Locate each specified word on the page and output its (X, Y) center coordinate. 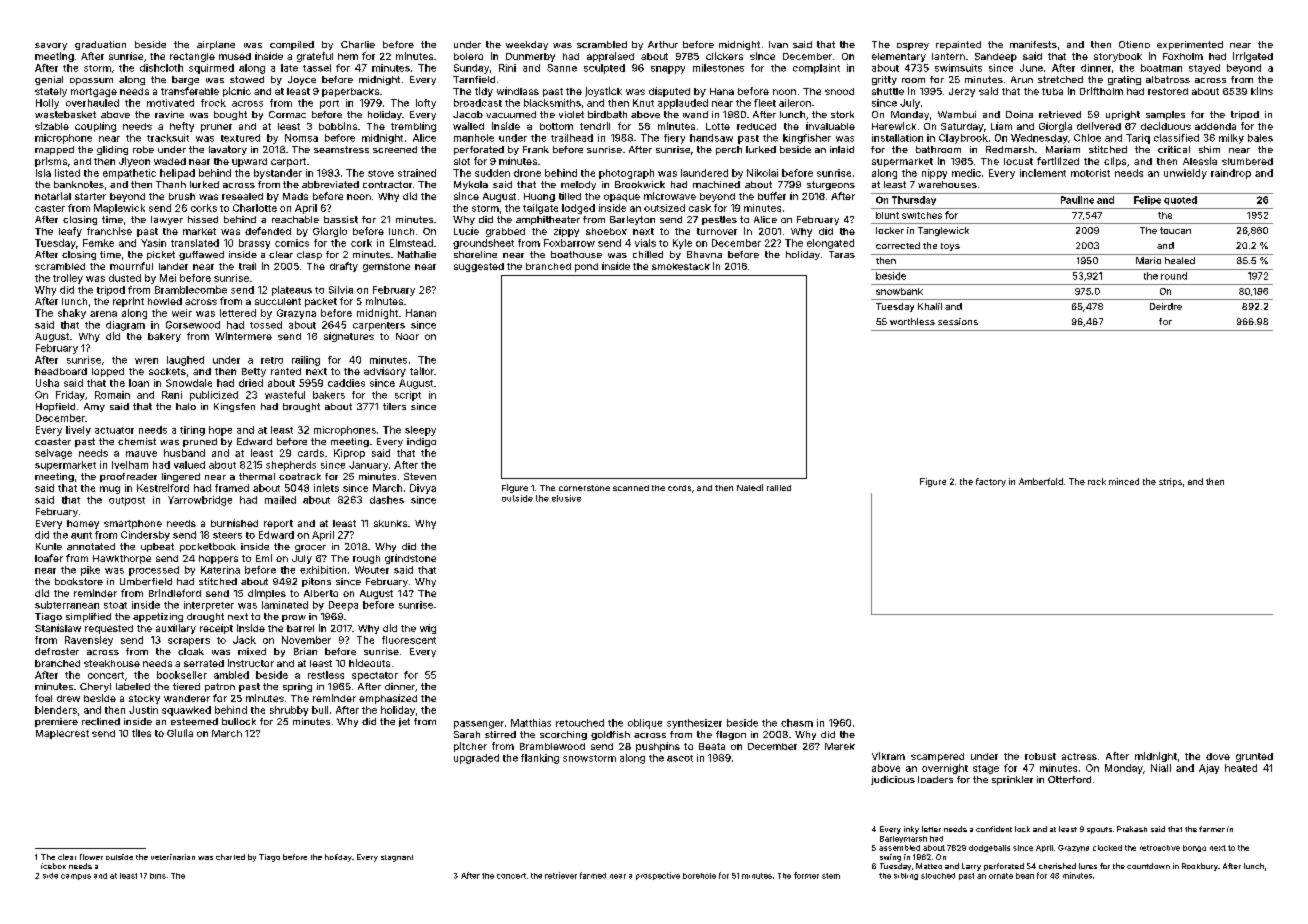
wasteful (285, 395)
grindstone (410, 559)
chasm (797, 723)
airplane (216, 45)
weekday (527, 45)
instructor (251, 663)
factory (991, 482)
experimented (1190, 45)
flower (91, 857)
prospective (658, 876)
